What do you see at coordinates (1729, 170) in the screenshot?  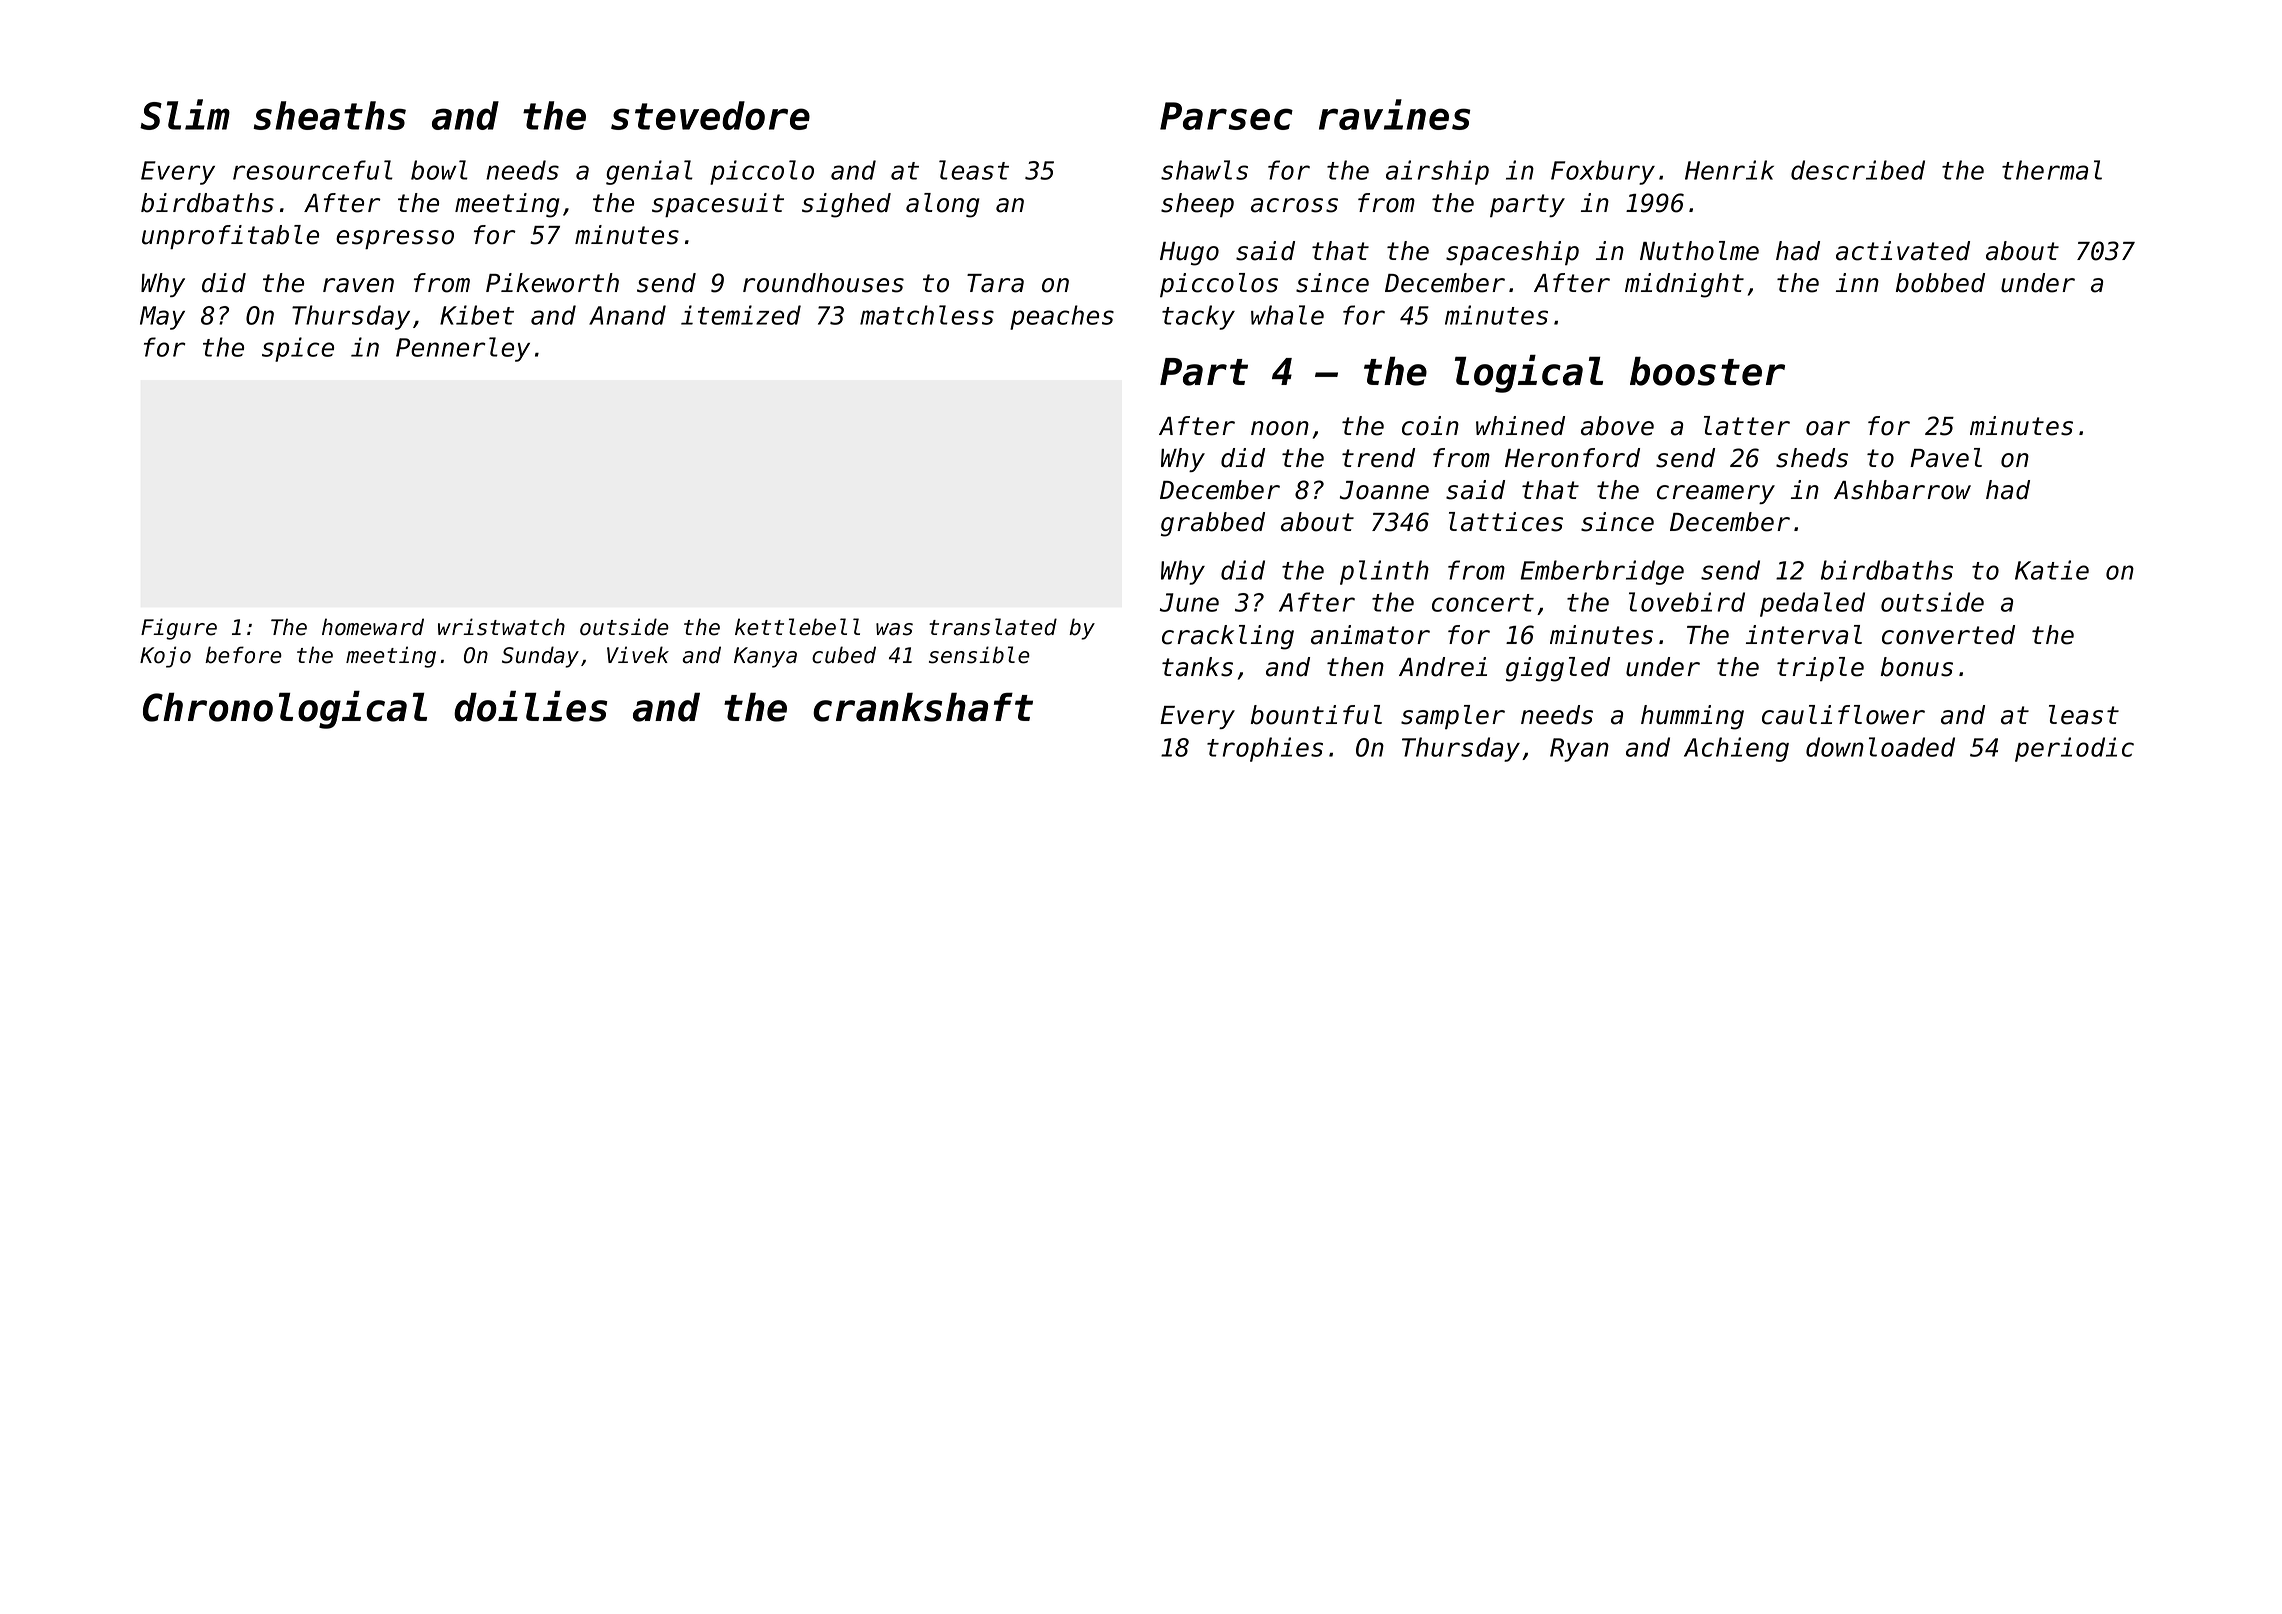 I see `Henrik` at bounding box center [1729, 170].
